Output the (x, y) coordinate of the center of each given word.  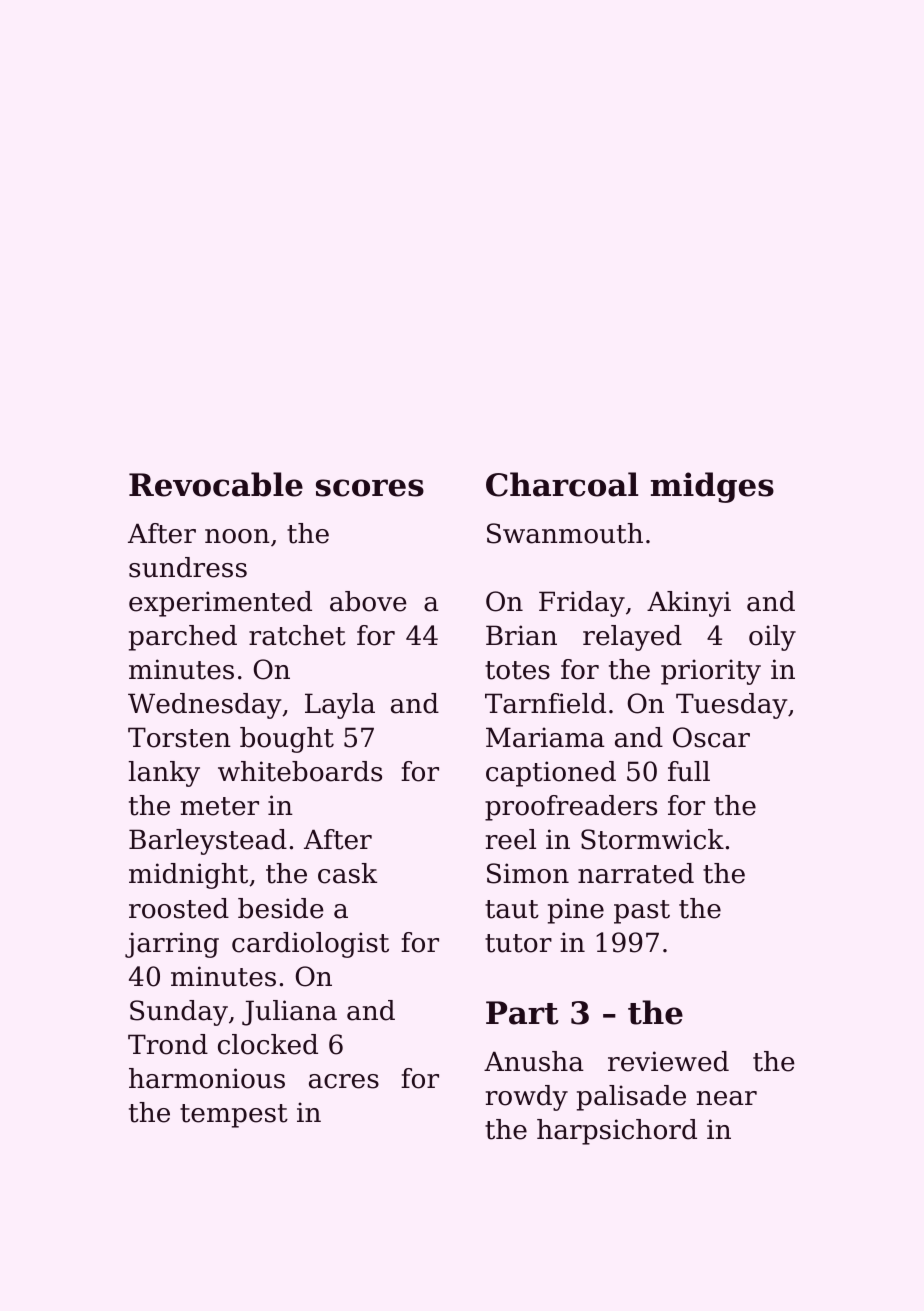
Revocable (216, 484)
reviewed (668, 1061)
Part (522, 1013)
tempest (234, 1116)
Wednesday (204, 706)
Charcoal (562, 484)
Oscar (711, 737)
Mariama (545, 737)
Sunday (179, 1013)
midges (712, 487)
